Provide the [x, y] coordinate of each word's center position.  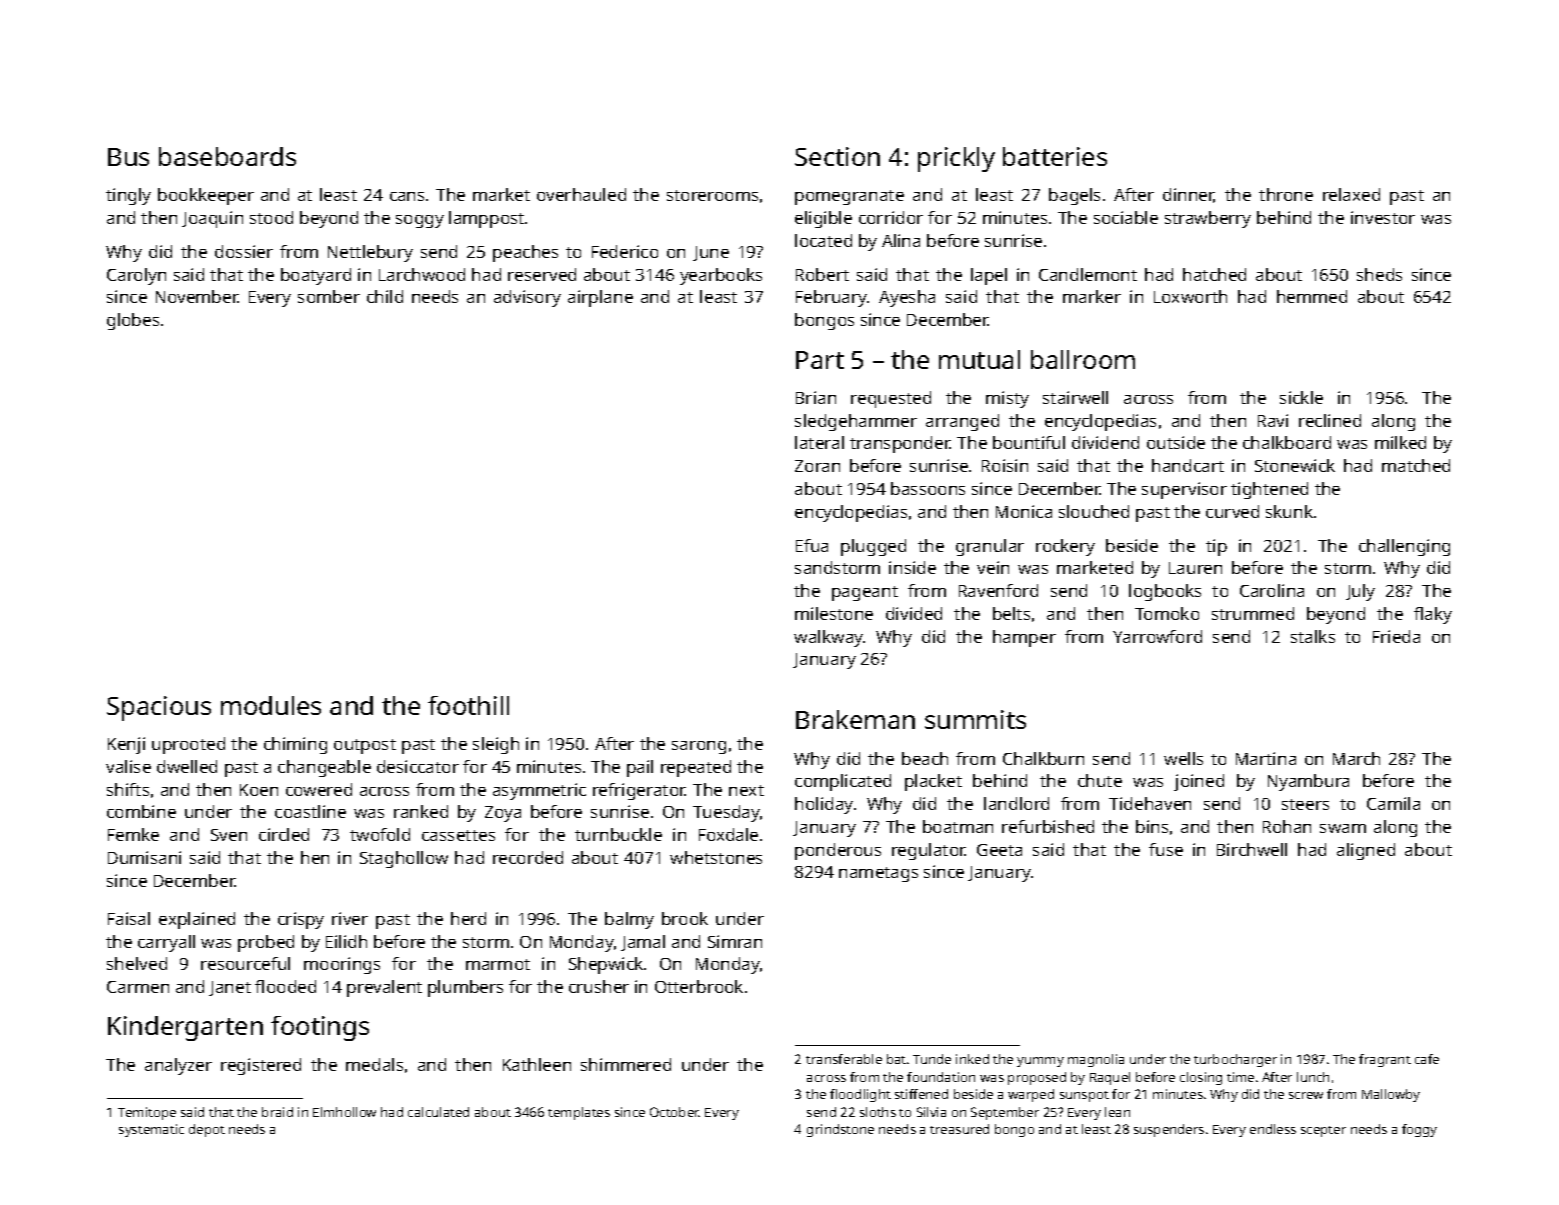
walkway [829, 638]
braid [277, 1112]
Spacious [159, 708]
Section [837, 156]
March [1356, 758]
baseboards [227, 156]
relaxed [1351, 194]
